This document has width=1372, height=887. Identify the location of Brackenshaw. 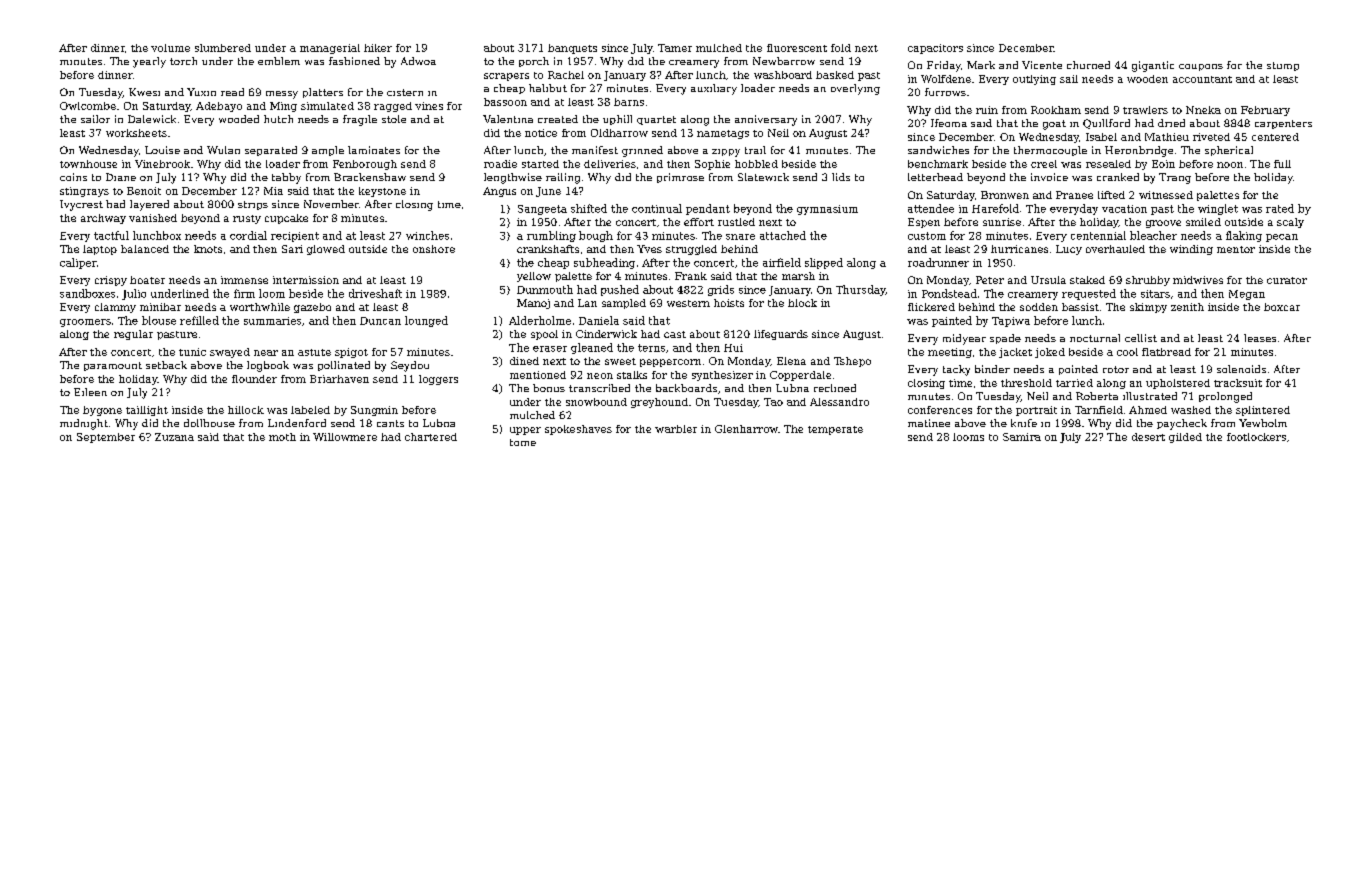
(370, 177).
